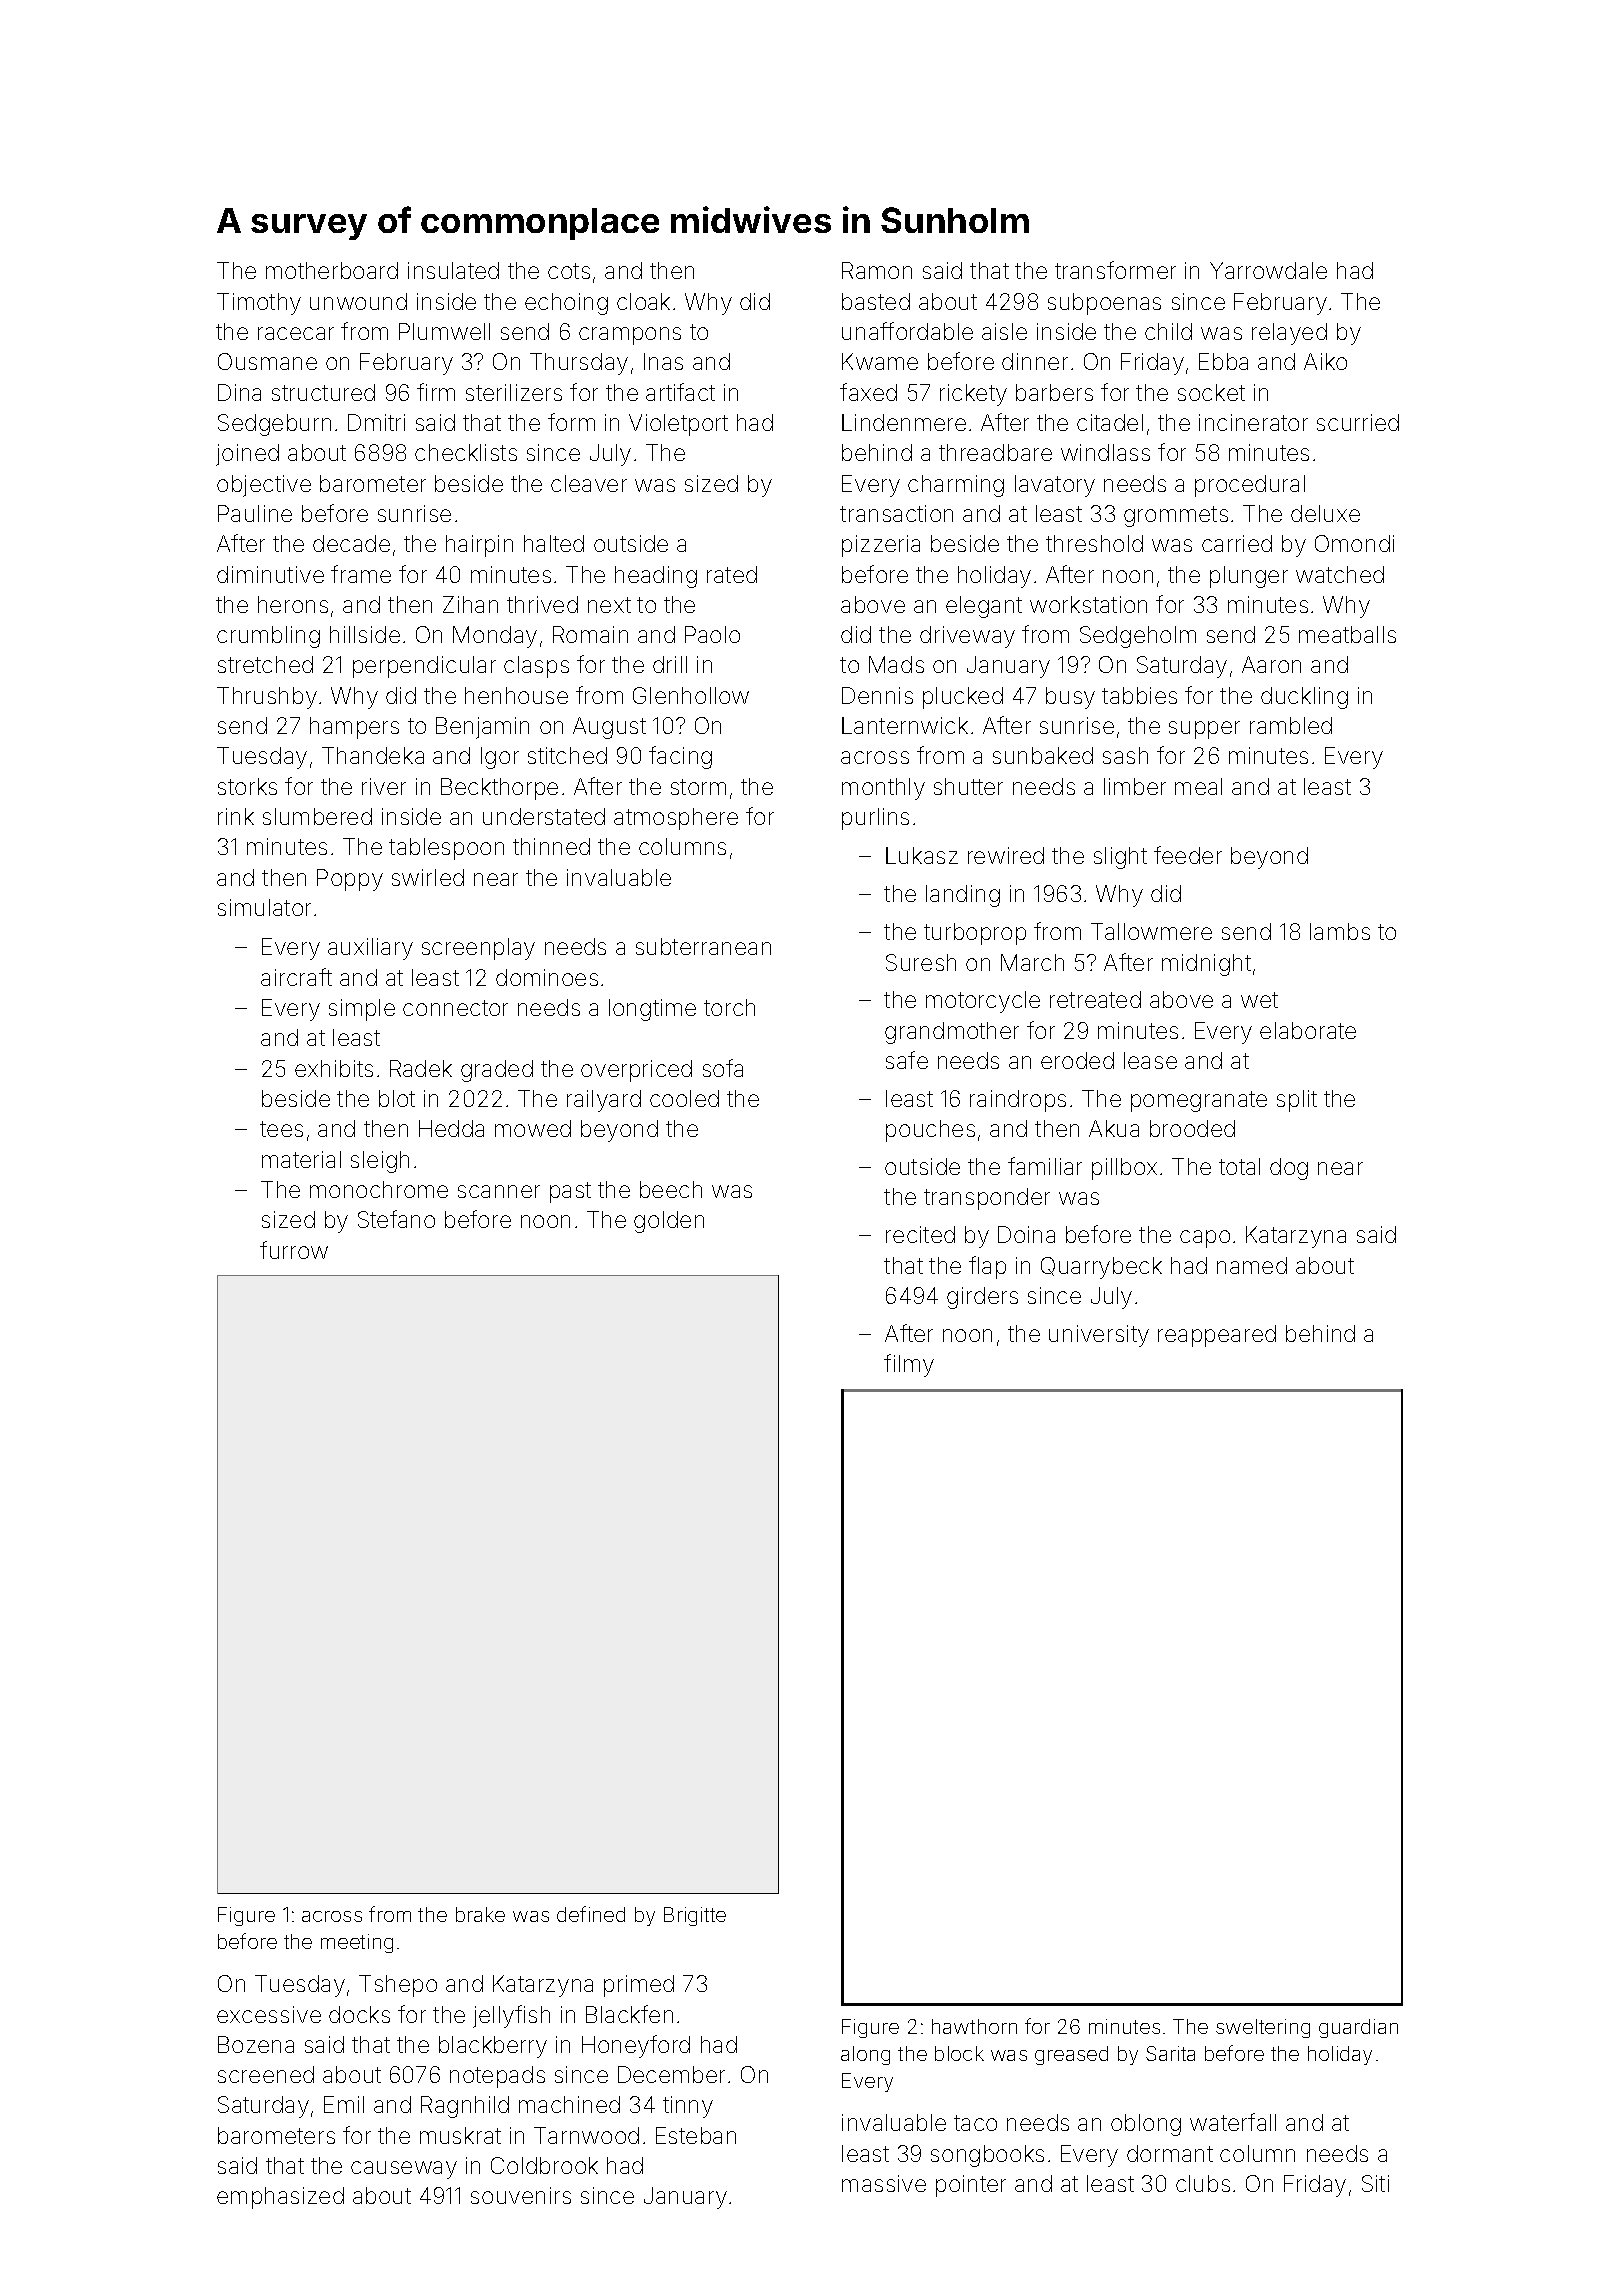 The width and height of the screenshot is (1620, 2292). Describe the element at coordinates (1055, 486) in the screenshot. I see `lavatory` at that location.
